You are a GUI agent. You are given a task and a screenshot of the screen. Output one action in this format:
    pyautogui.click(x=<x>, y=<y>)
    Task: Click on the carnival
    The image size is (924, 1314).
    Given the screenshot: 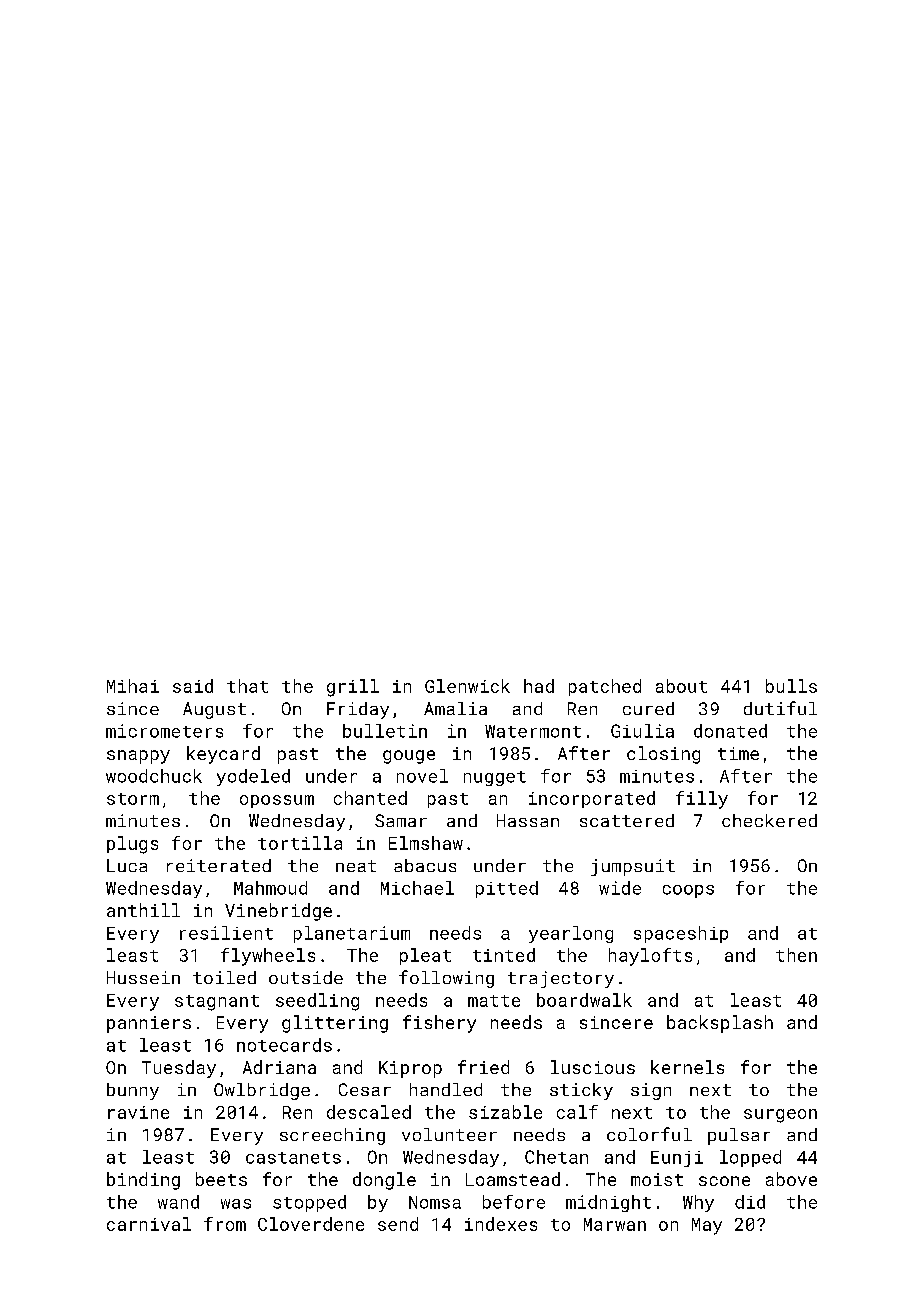 What is the action you would take?
    pyautogui.click(x=149, y=1224)
